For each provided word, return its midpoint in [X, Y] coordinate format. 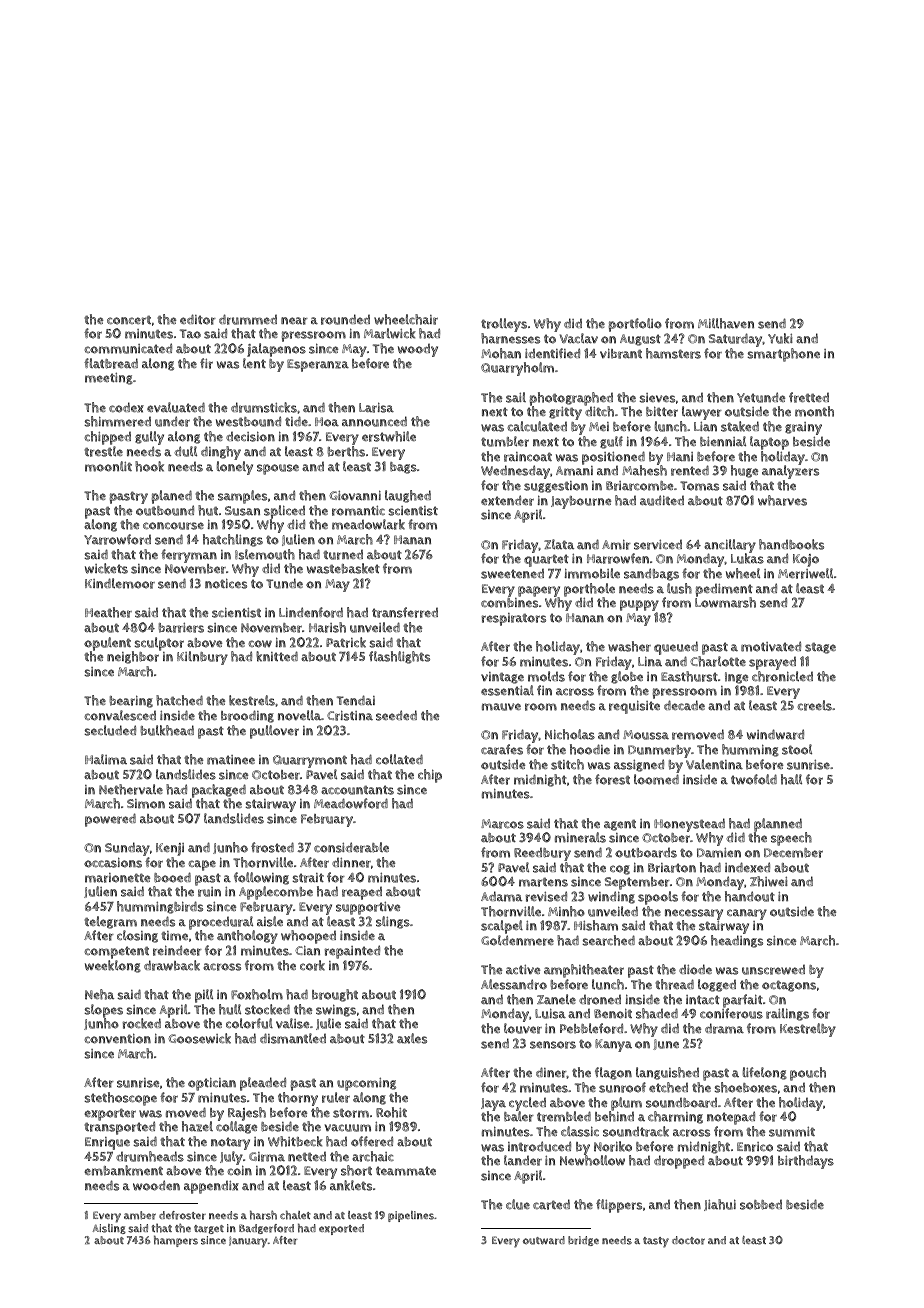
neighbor [133, 657]
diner [551, 1072]
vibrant [621, 354]
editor [198, 319]
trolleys [504, 325]
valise [293, 1023]
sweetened [512, 574]
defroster [182, 1215]
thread [674, 984]
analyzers [790, 472]
